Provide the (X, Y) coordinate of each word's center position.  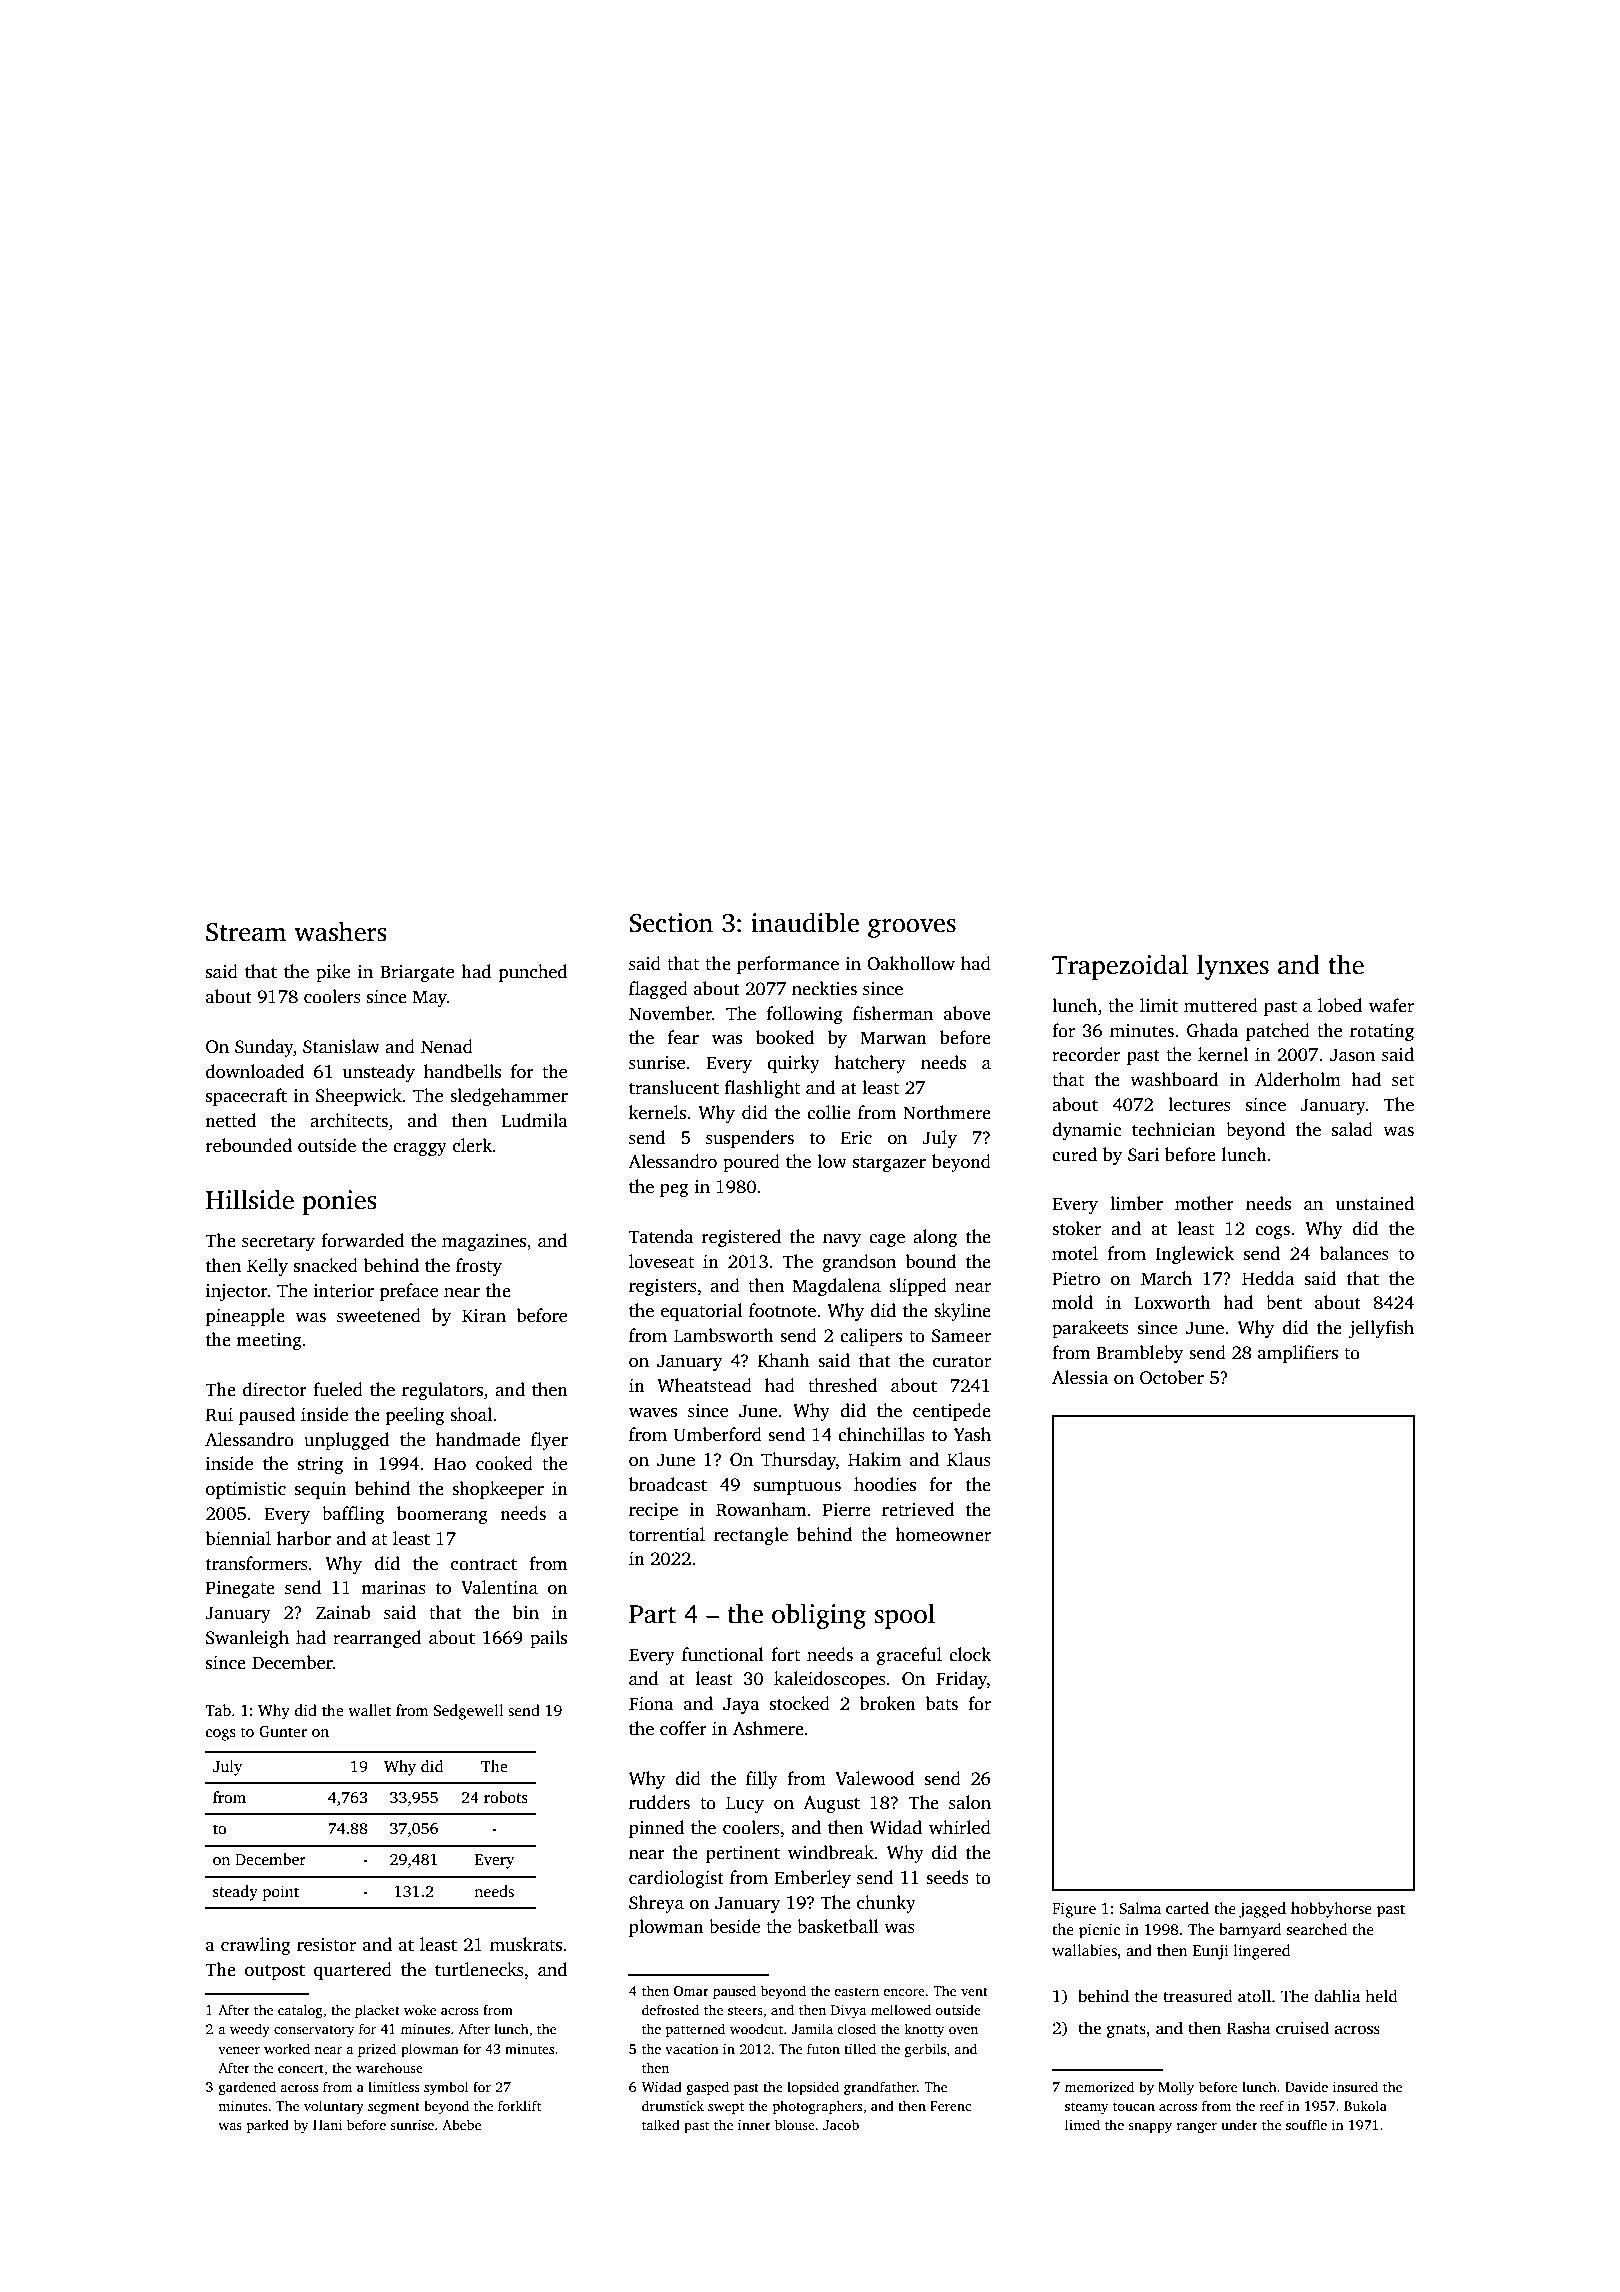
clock (970, 1654)
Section (671, 923)
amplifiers (1298, 1354)
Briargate (417, 973)
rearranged (377, 1639)
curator (962, 1362)
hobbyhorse (1331, 1910)
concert (301, 2068)
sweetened (379, 1315)
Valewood (875, 1778)
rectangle (751, 1536)
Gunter (283, 1731)
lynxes (1233, 967)
